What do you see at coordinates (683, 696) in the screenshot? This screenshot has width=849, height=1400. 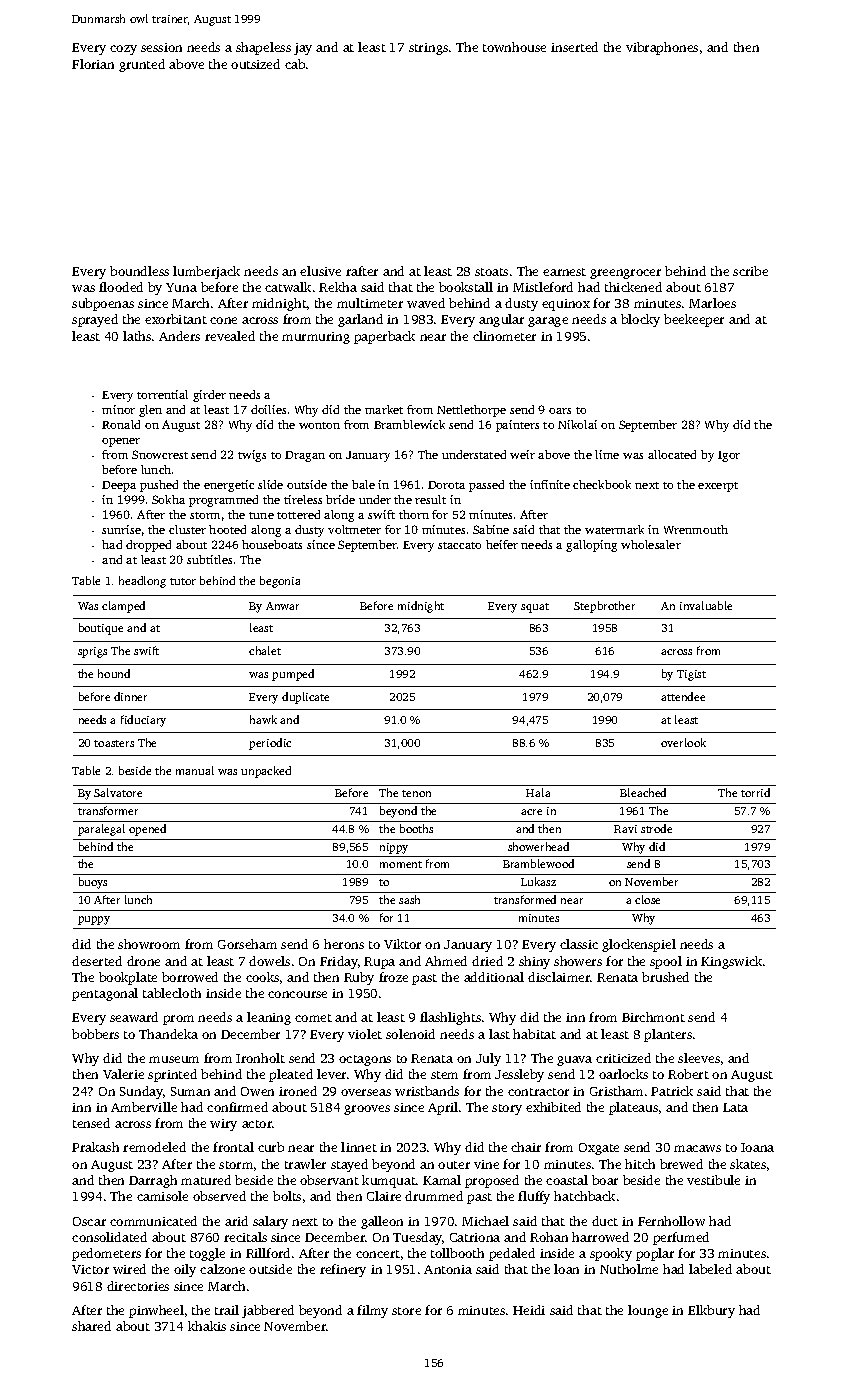 I see `attendee` at bounding box center [683, 696].
